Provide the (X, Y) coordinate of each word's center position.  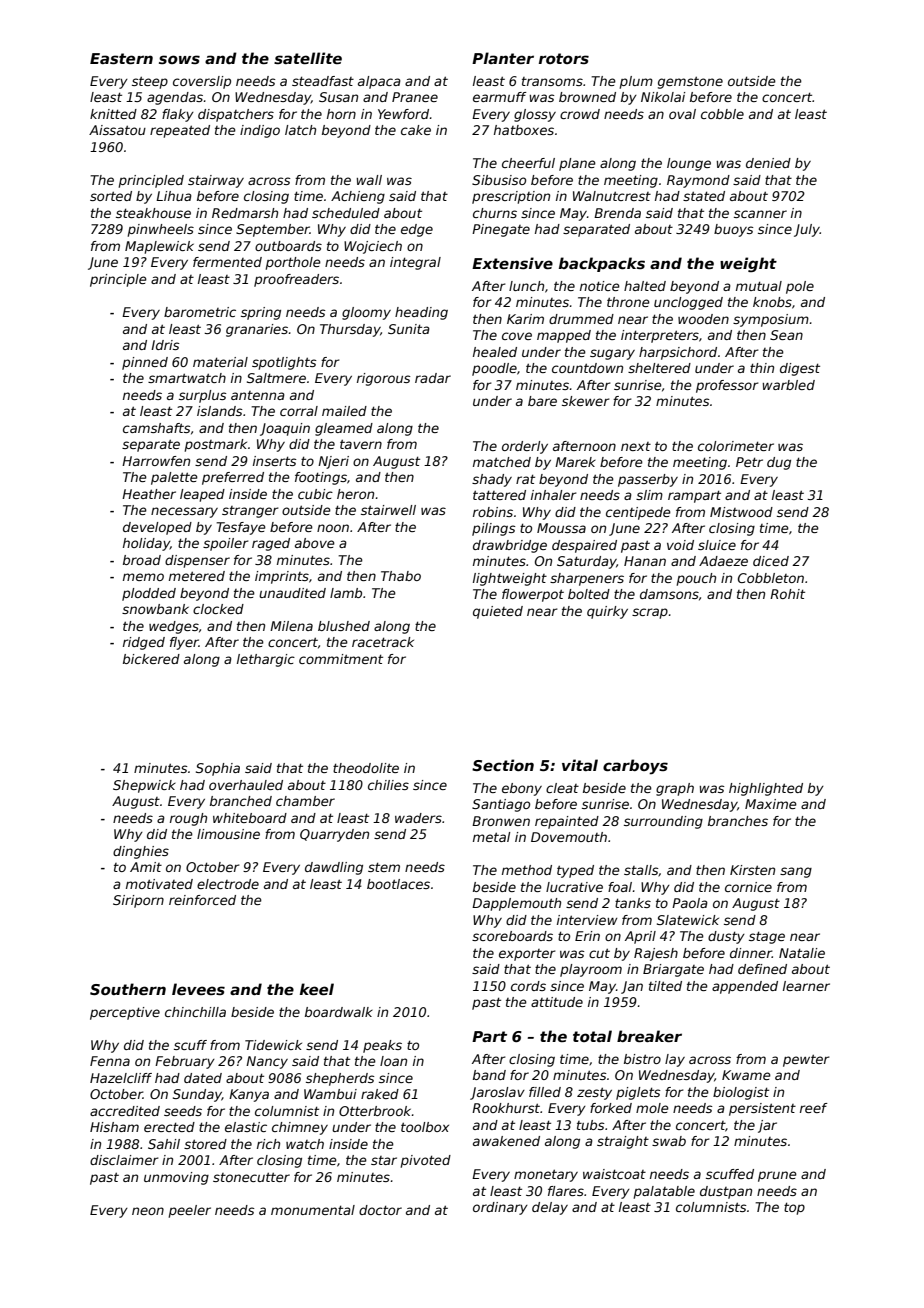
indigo (260, 131)
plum (636, 82)
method (527, 870)
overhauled (246, 785)
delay (550, 1208)
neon (148, 1211)
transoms (552, 81)
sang (796, 872)
